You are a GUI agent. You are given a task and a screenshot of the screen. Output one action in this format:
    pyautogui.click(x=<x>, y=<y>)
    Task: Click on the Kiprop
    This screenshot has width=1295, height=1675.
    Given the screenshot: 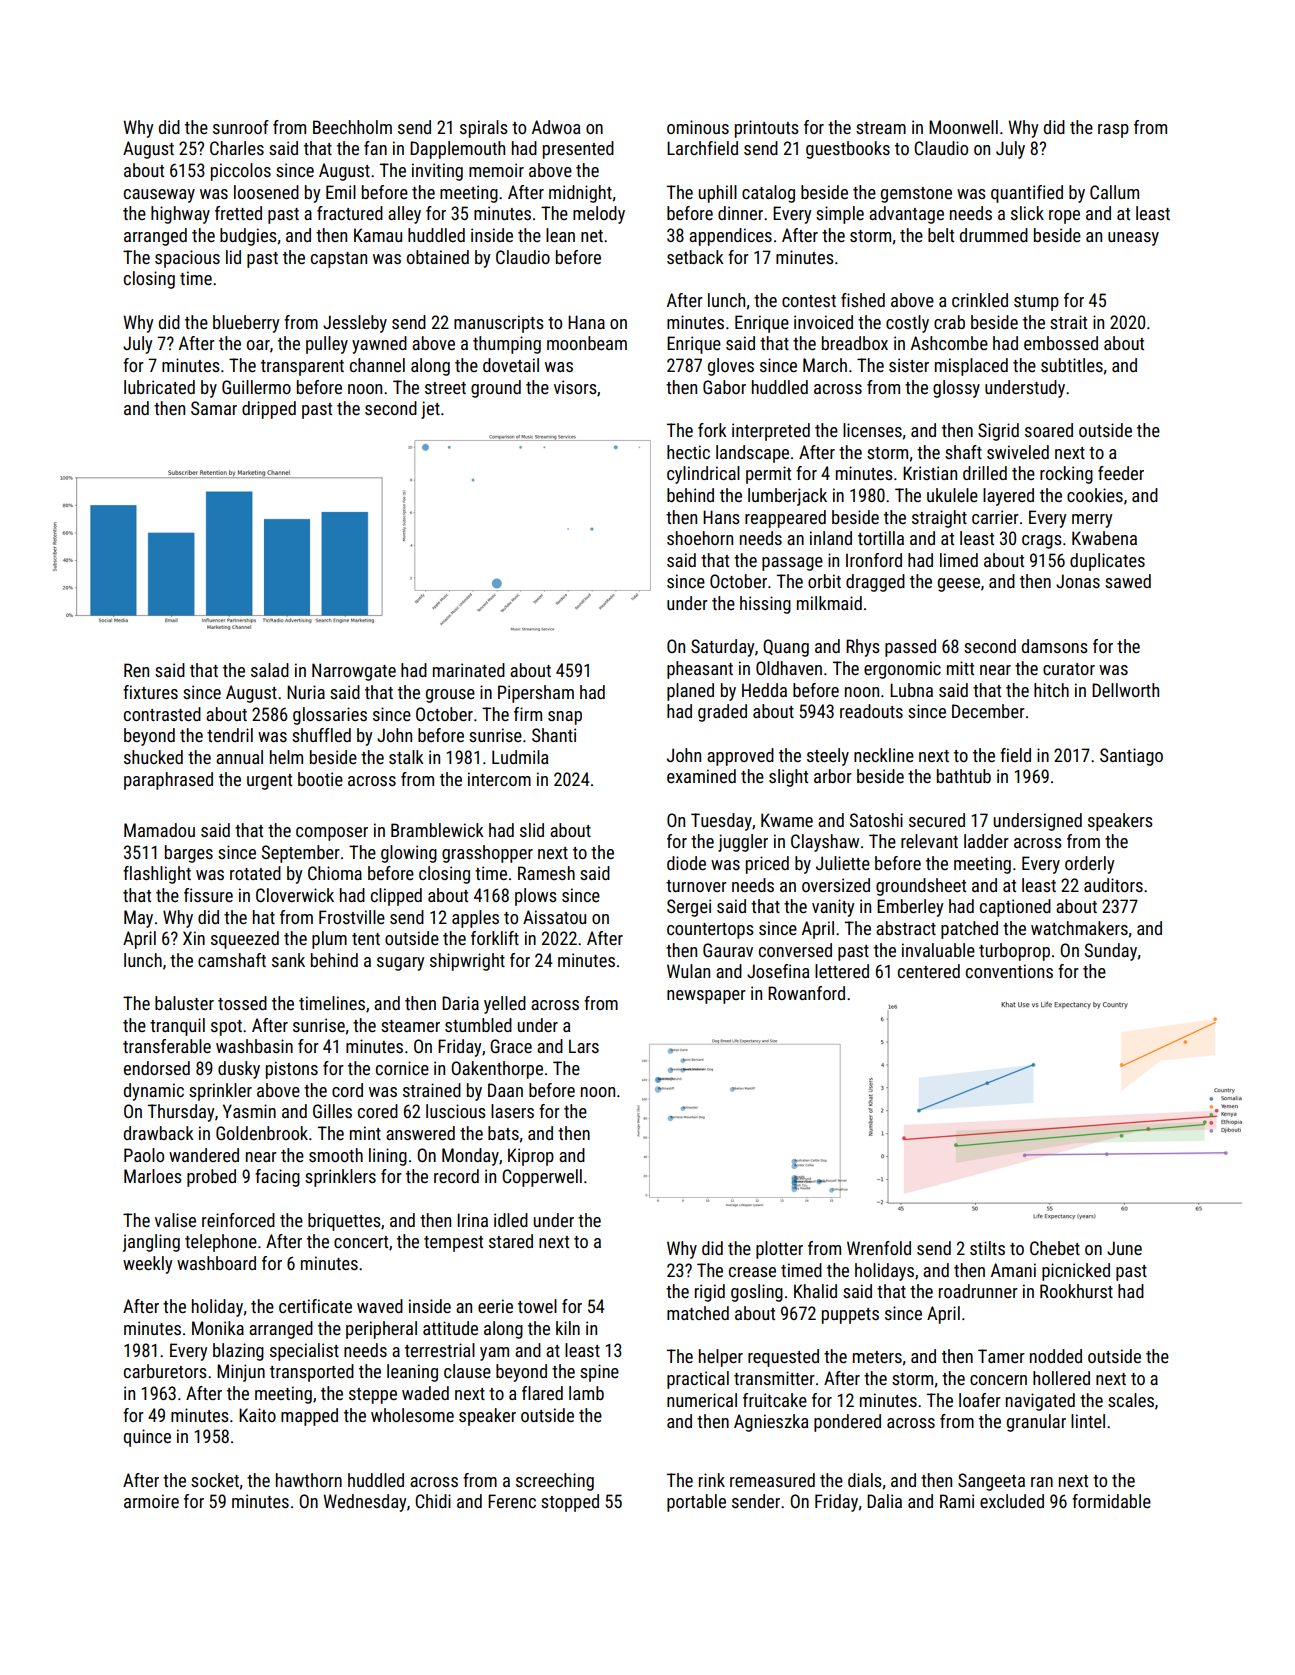 What is the action you would take?
    pyautogui.click(x=531, y=1157)
